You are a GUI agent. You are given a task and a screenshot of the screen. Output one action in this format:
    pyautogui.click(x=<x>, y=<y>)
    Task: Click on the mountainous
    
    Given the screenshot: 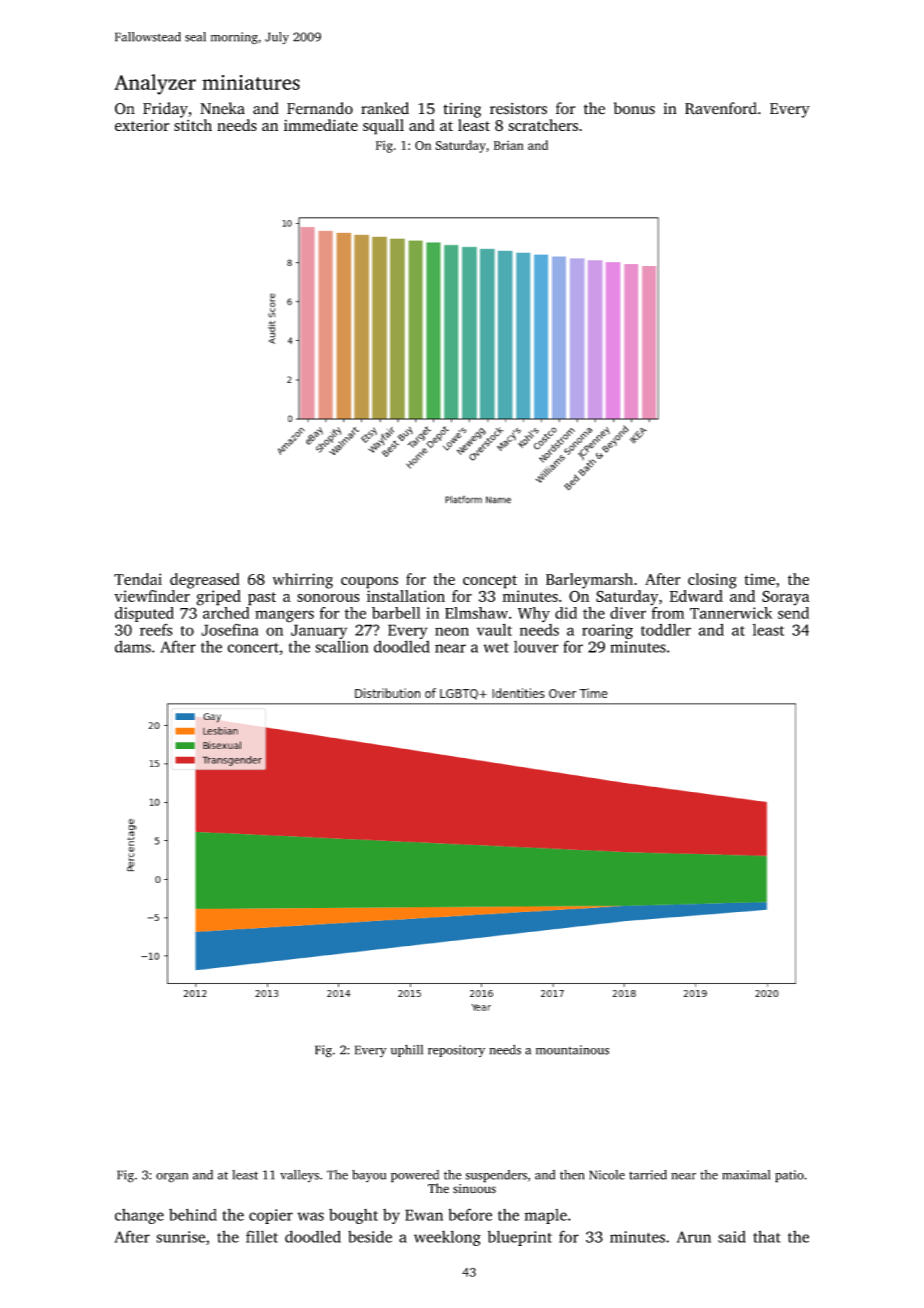 What is the action you would take?
    pyautogui.click(x=572, y=1050)
